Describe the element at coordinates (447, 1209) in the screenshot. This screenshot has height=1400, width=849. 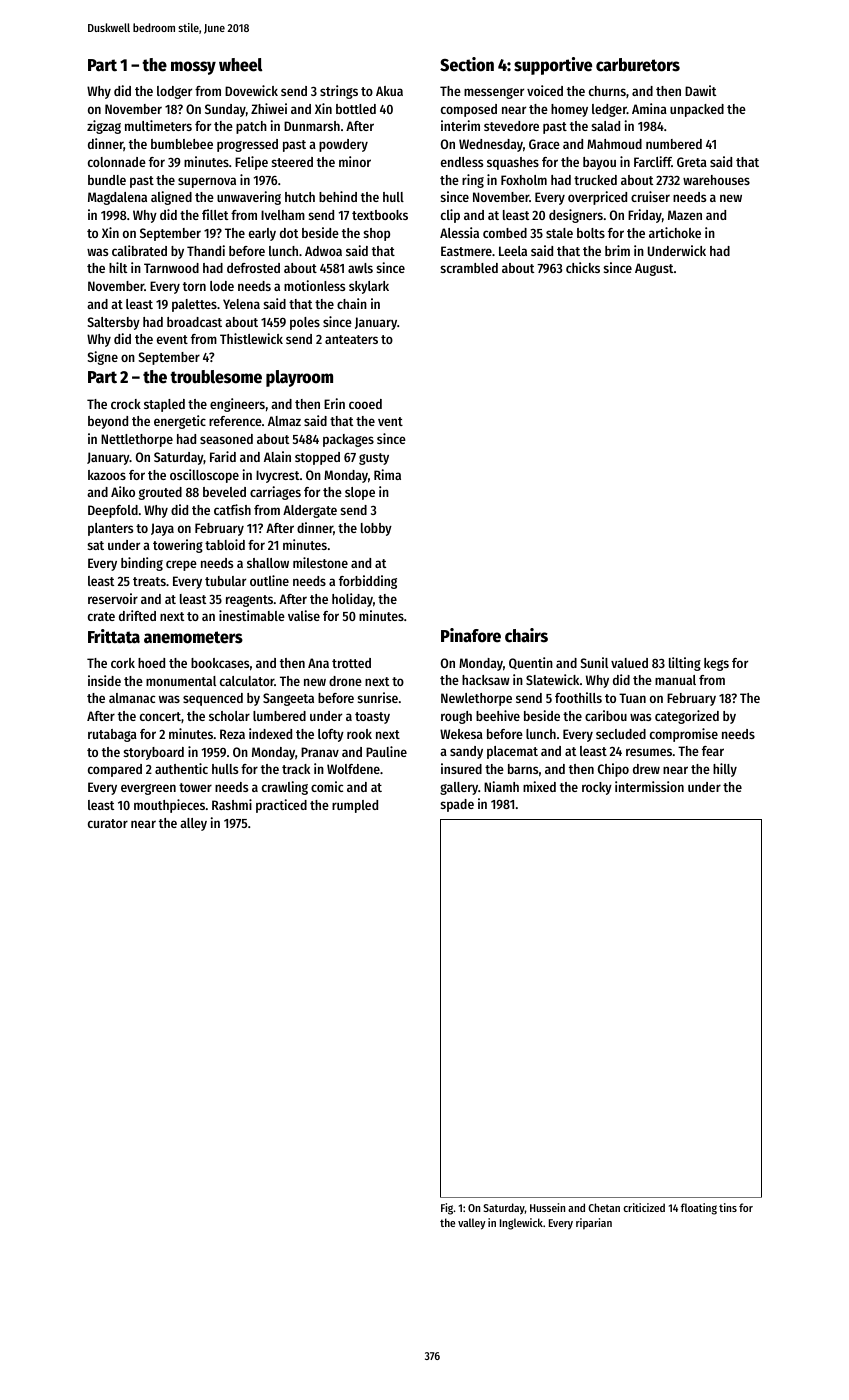
I see `Fig` at that location.
